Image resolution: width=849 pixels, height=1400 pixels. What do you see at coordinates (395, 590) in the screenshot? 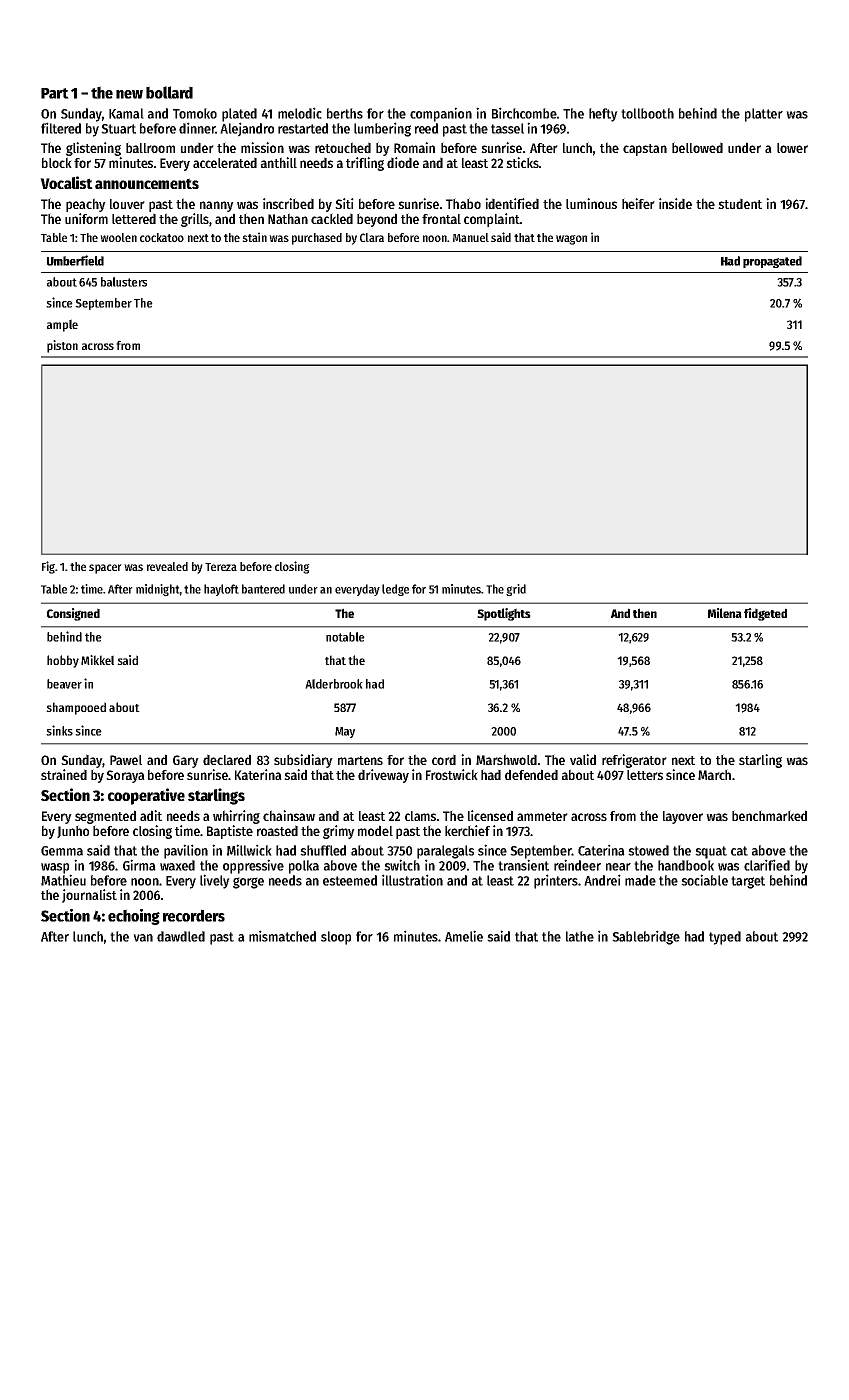
I see `ledge` at bounding box center [395, 590].
